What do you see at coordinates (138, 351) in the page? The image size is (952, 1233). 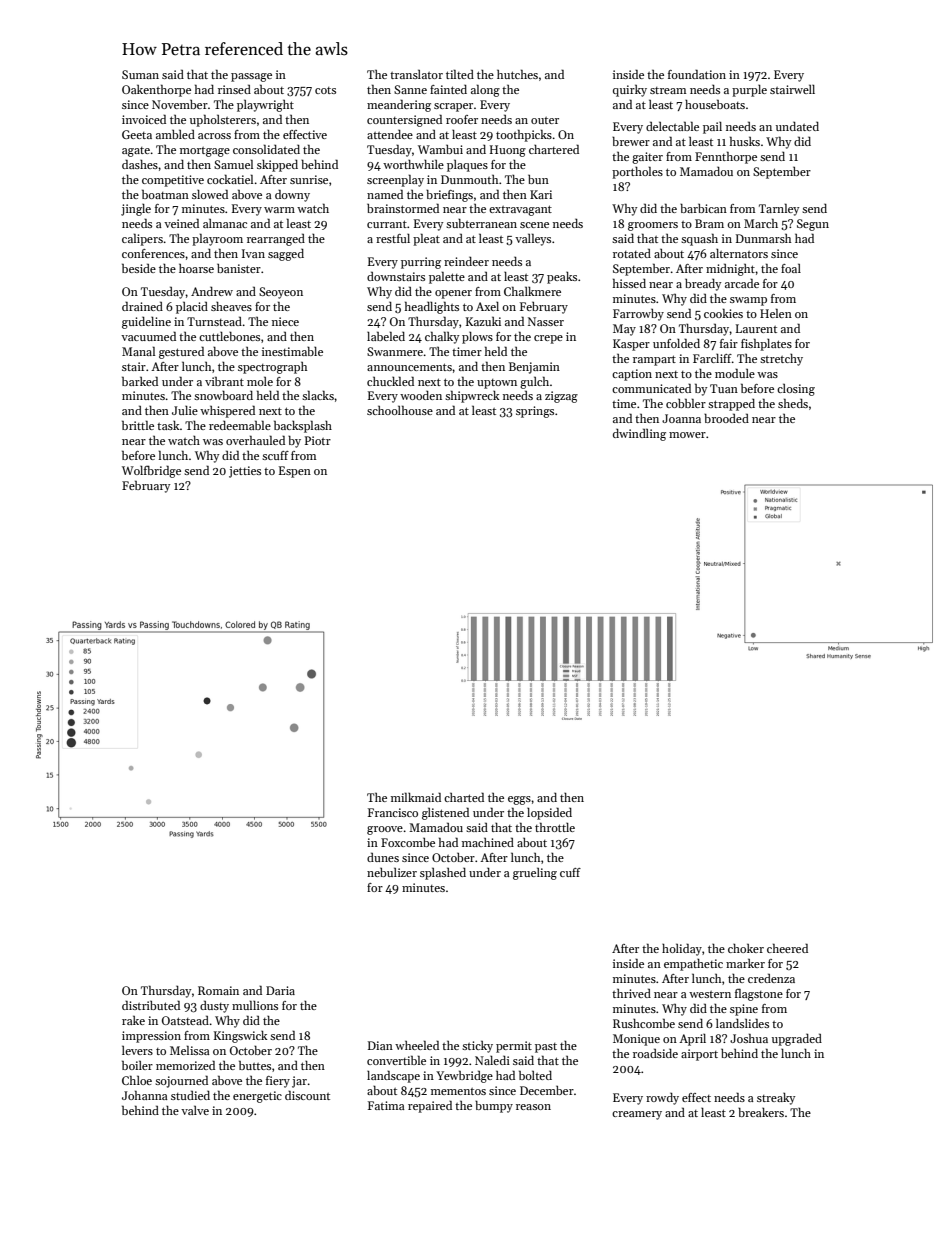 I see `Manal` at bounding box center [138, 351].
